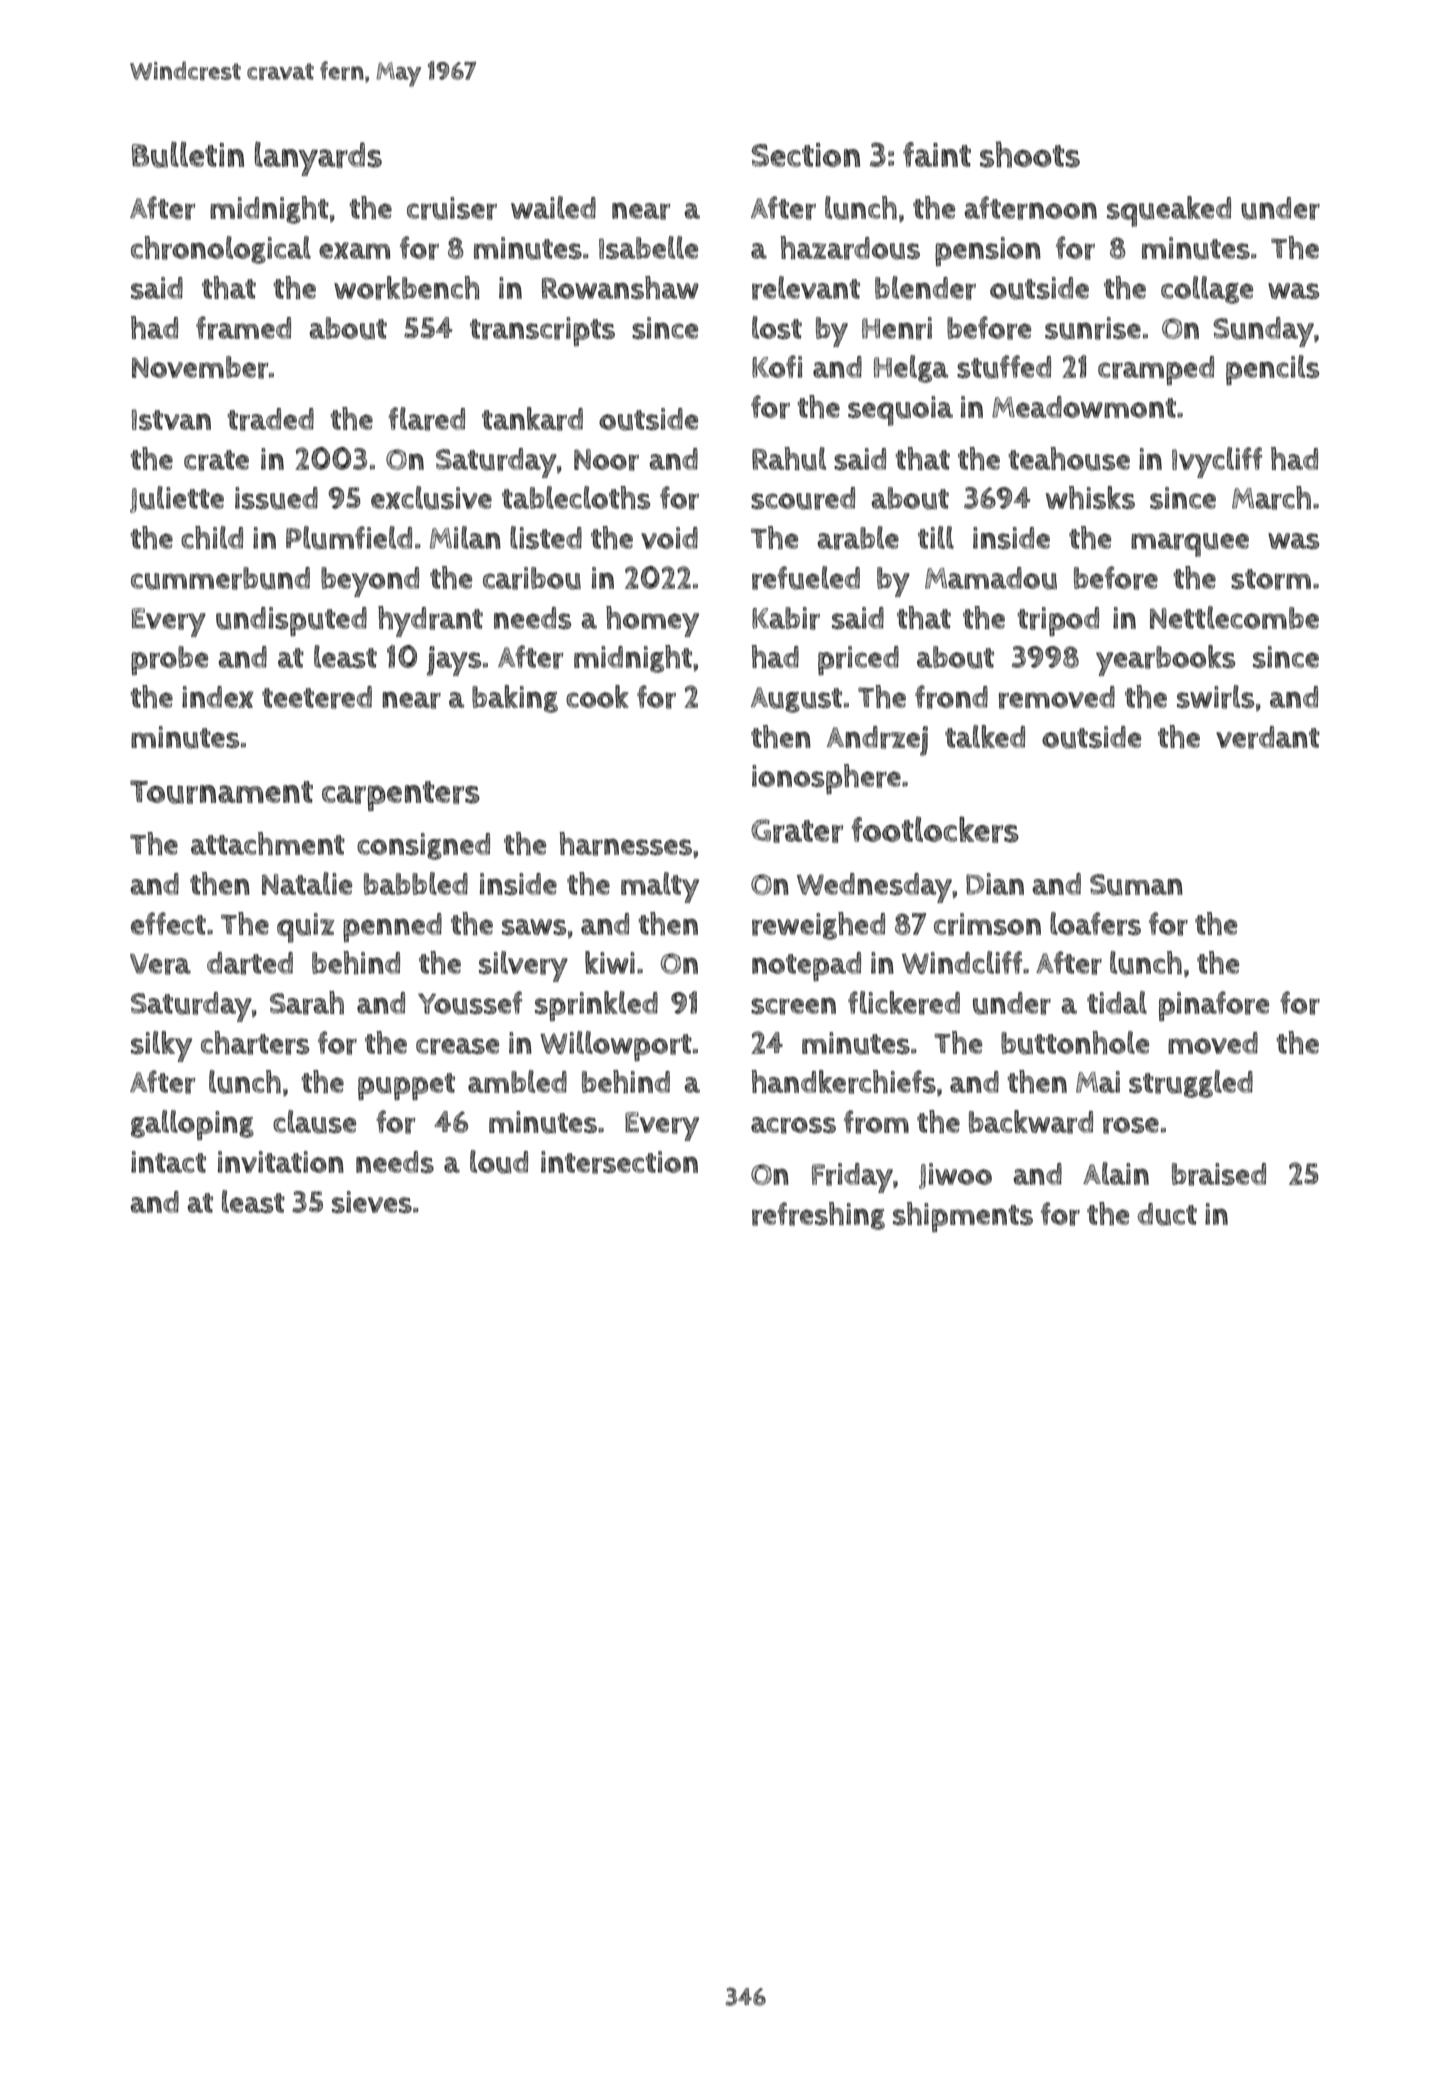 The height and width of the screenshot is (2100, 1450). I want to click on silky, so click(161, 1046).
